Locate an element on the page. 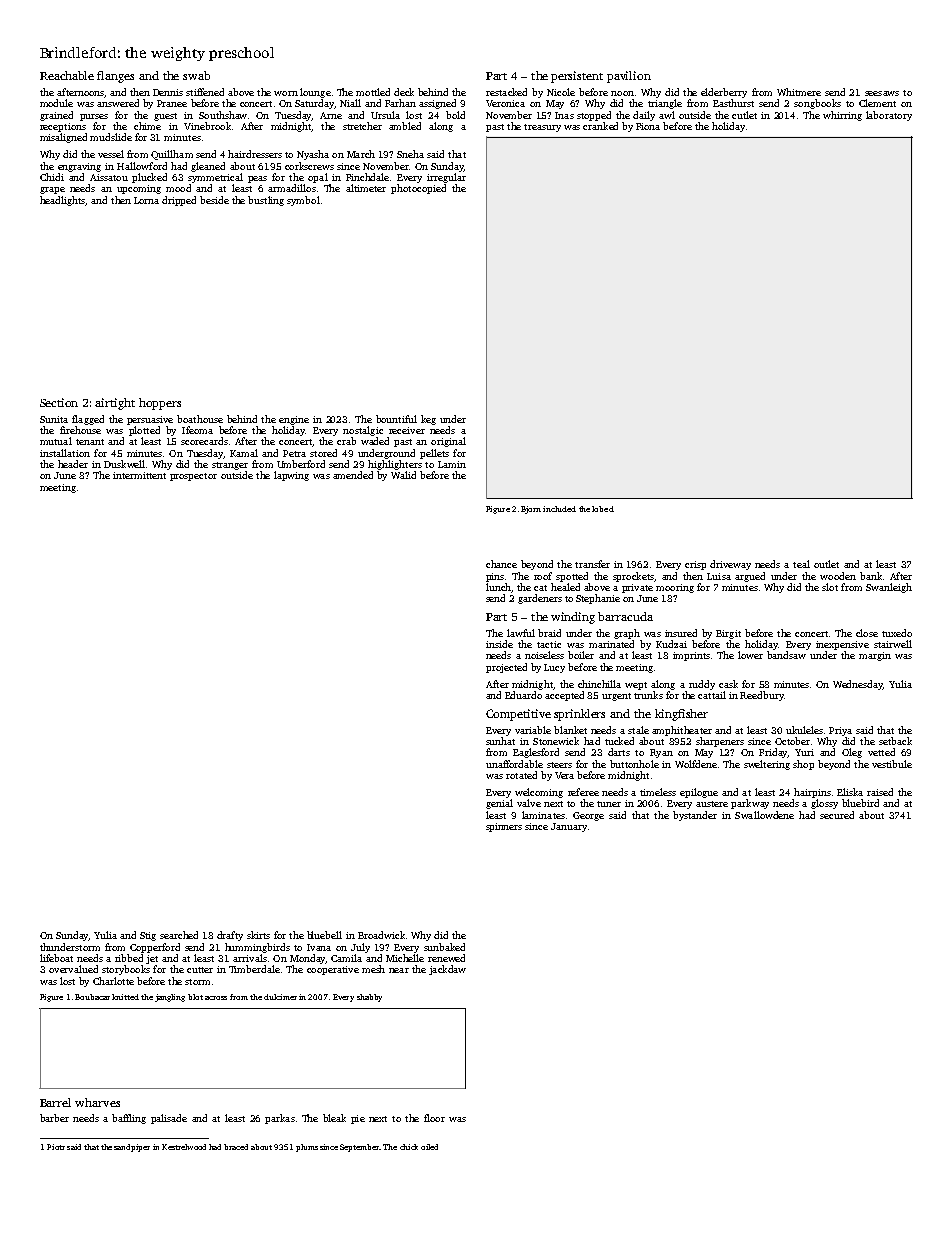 The width and height of the image is (952, 1233). secured is located at coordinates (837, 815).
